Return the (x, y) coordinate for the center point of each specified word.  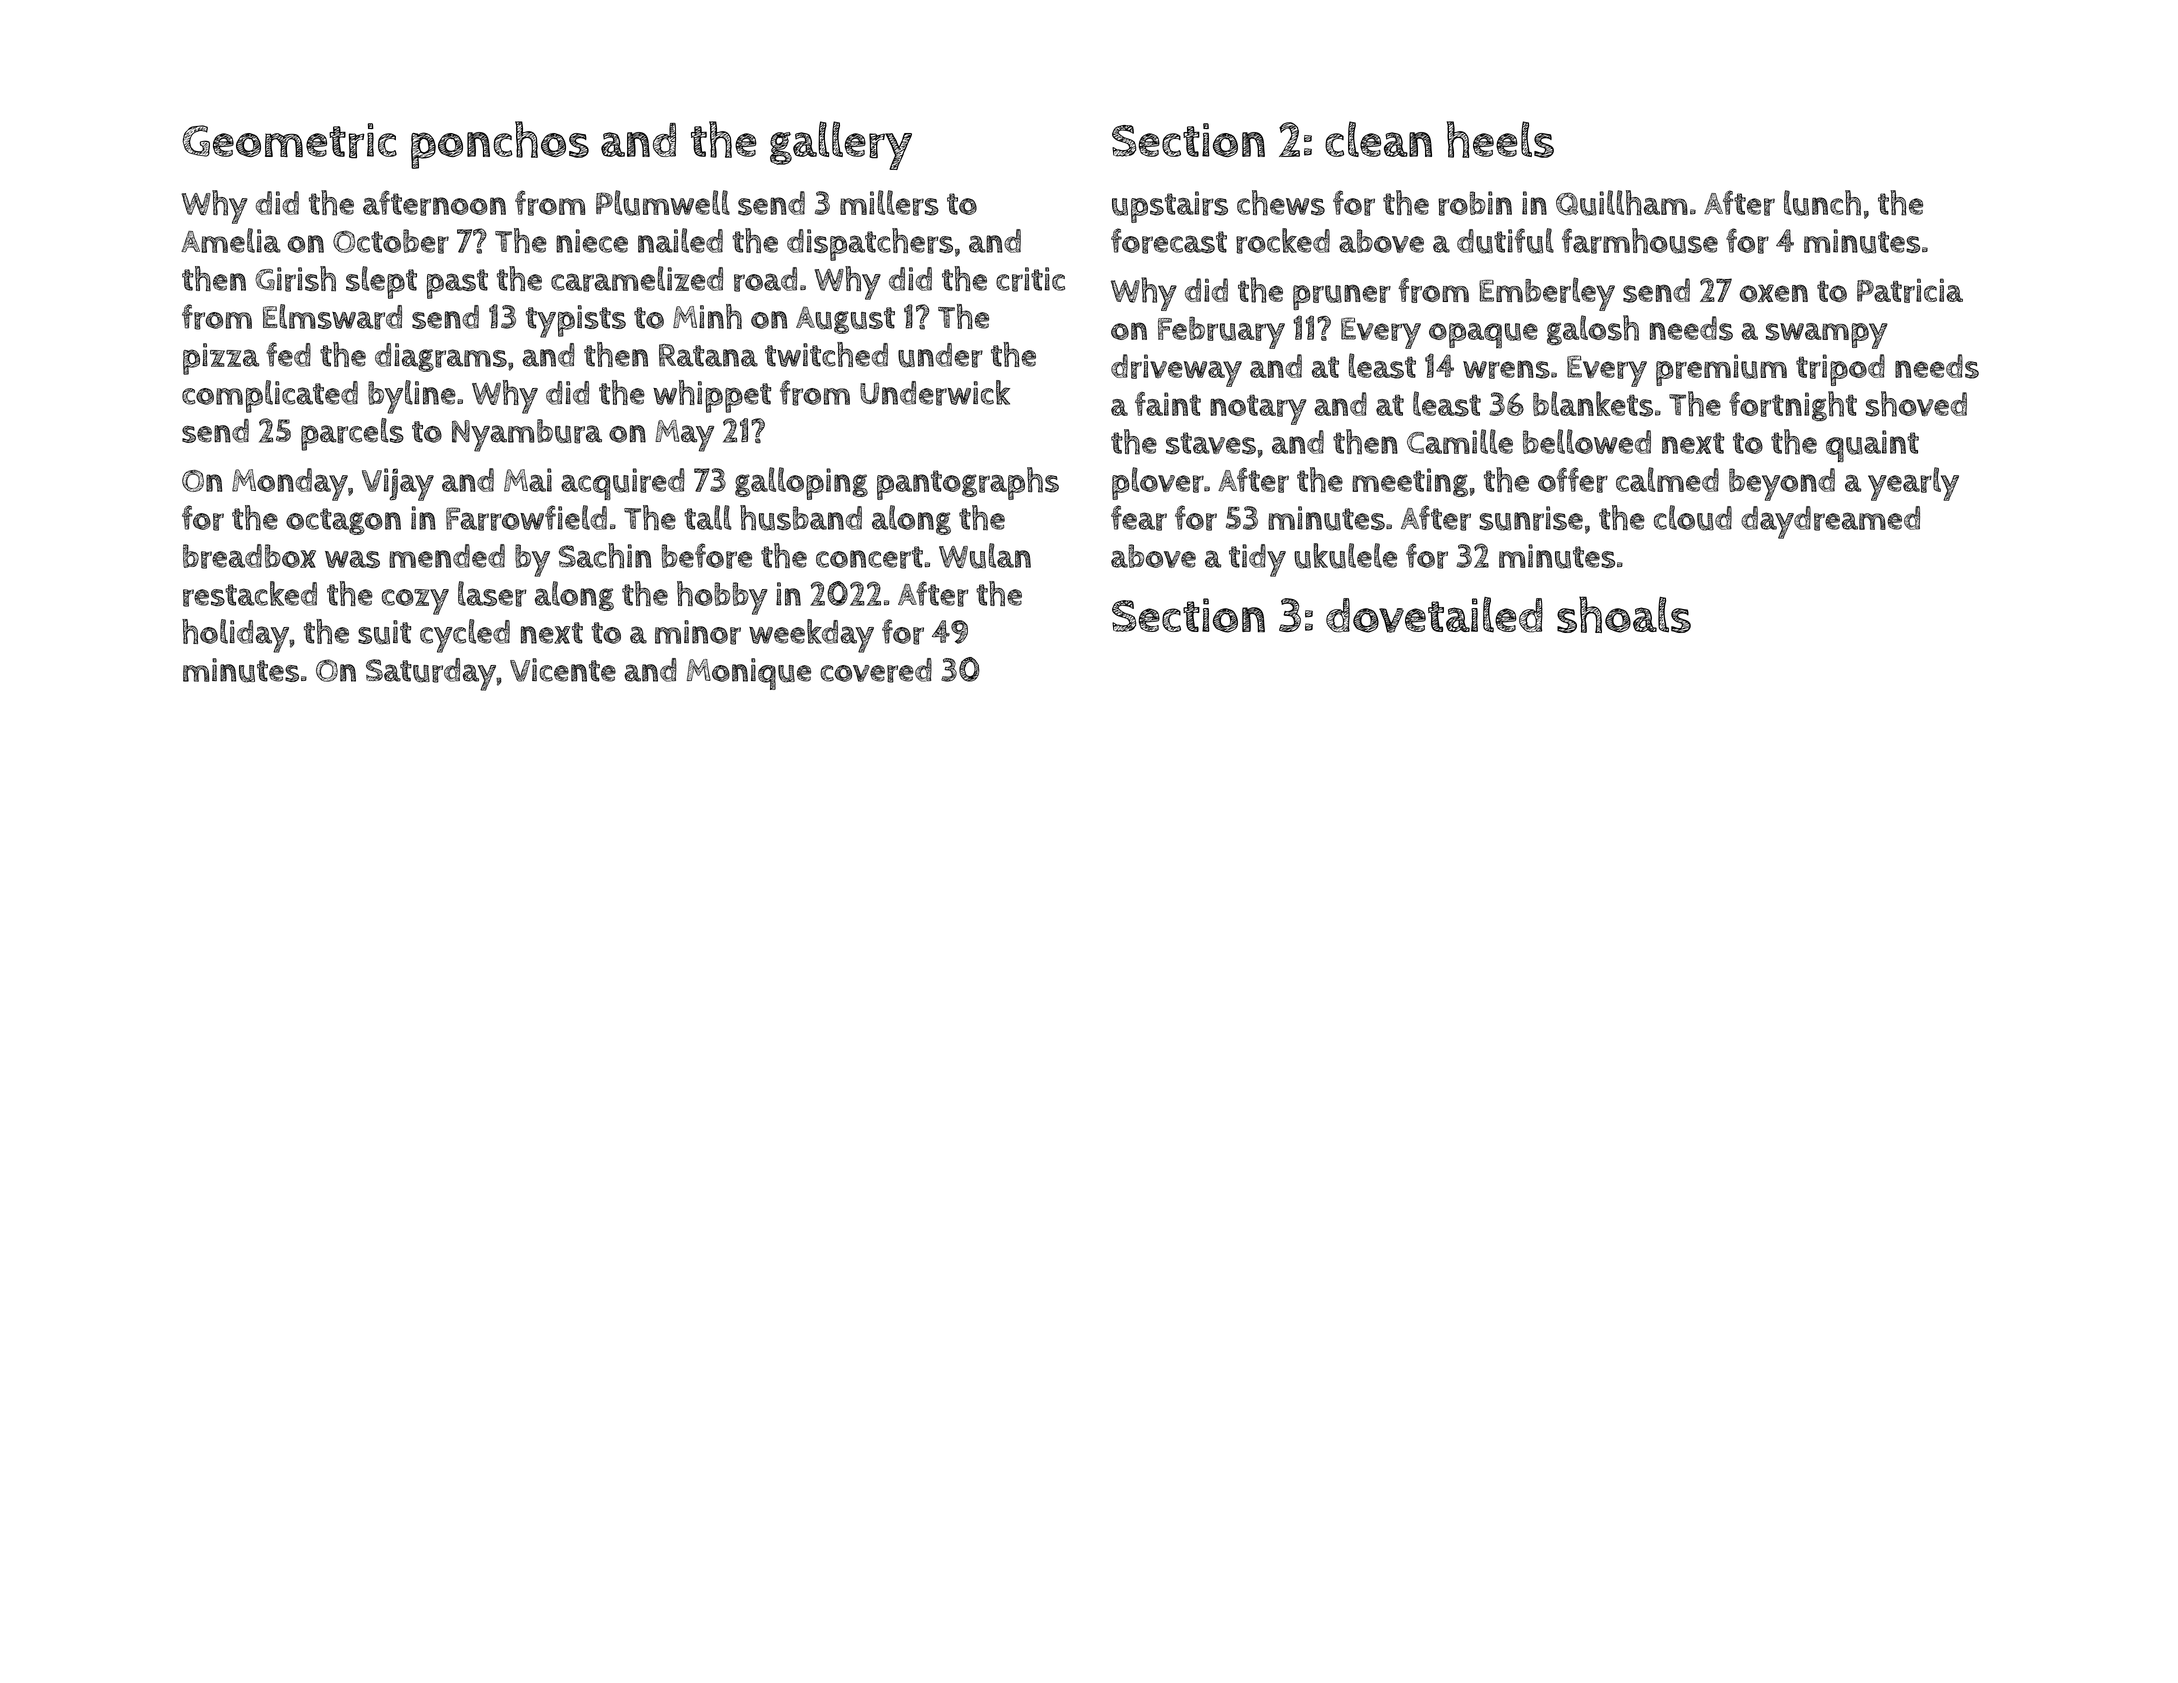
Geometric (289, 141)
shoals (1624, 614)
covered (876, 670)
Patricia (1910, 290)
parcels (352, 434)
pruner (1342, 297)
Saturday (431, 674)
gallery (841, 145)
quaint (1872, 446)
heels (1500, 139)
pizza (221, 359)
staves (1211, 443)
